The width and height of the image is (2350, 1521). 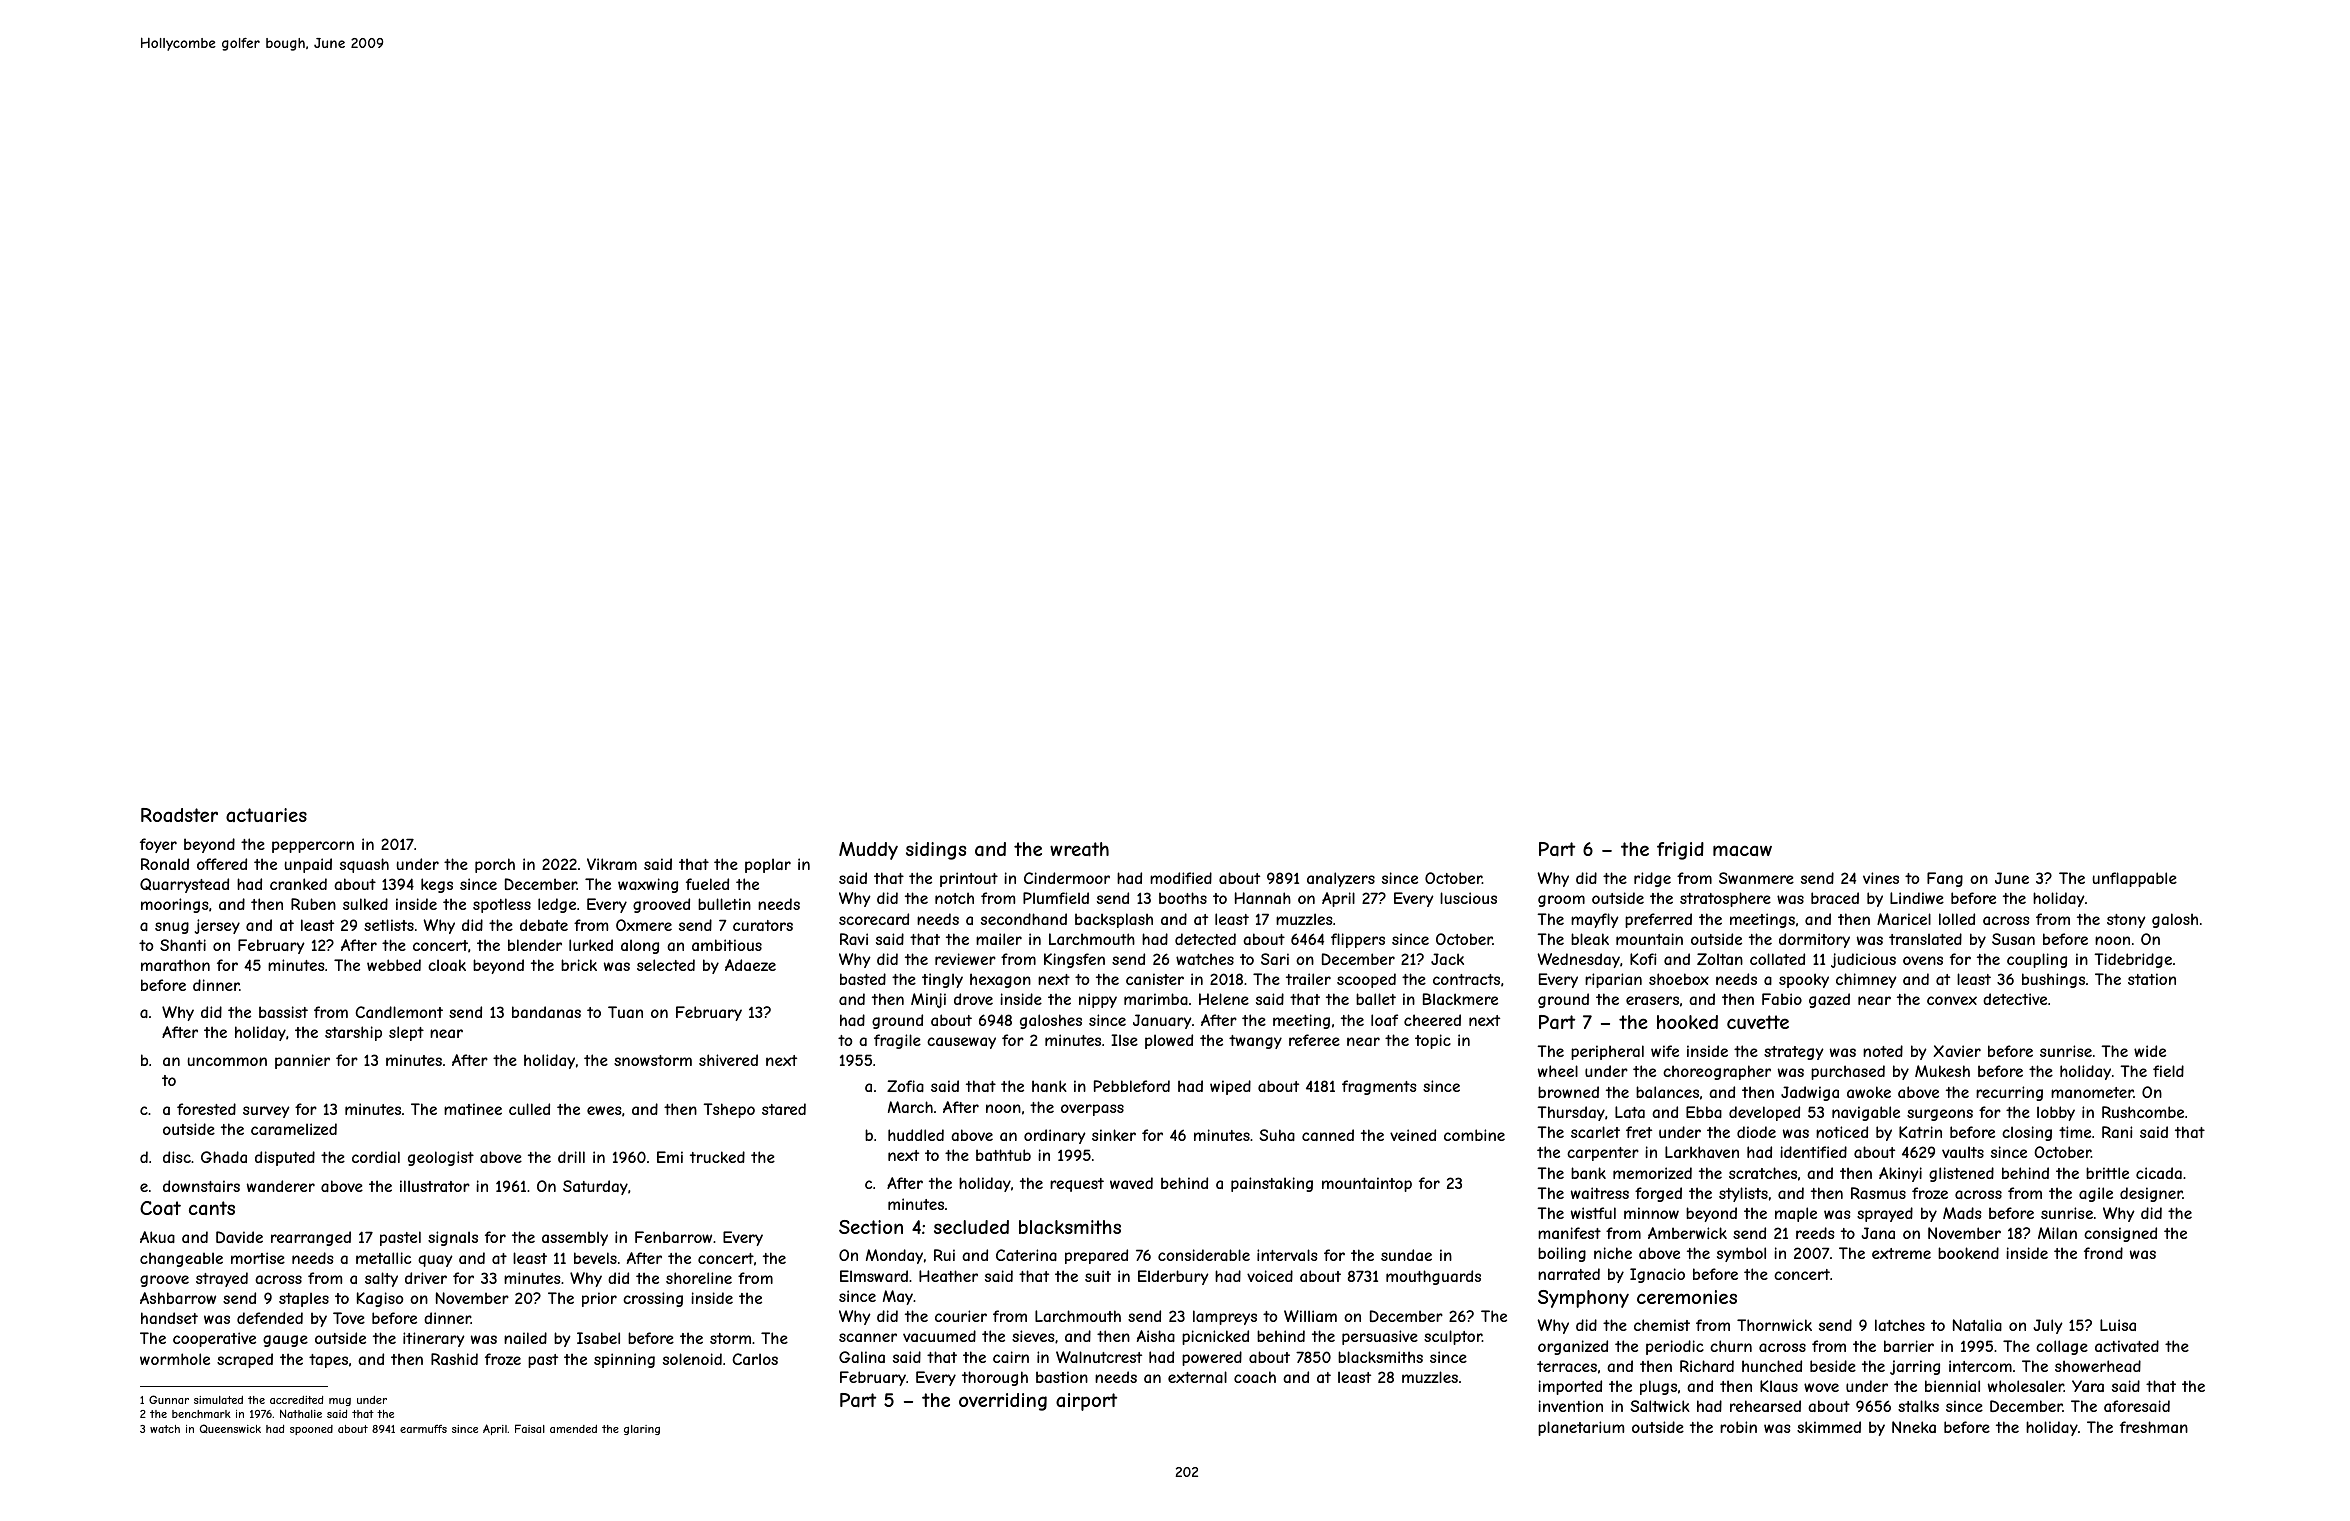 I want to click on quay, so click(x=435, y=1261).
